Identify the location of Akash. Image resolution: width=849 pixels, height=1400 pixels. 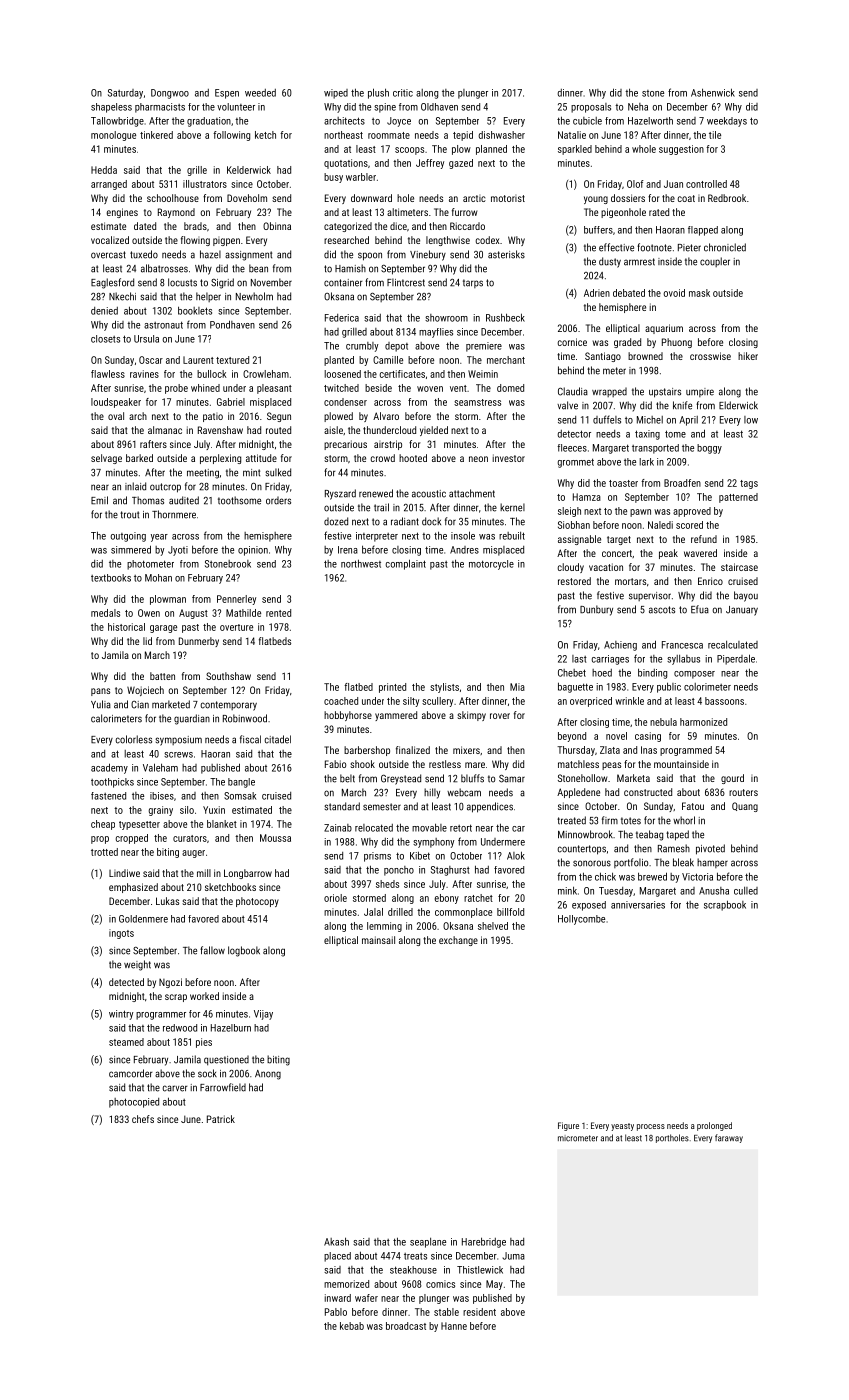
(336, 1241).
